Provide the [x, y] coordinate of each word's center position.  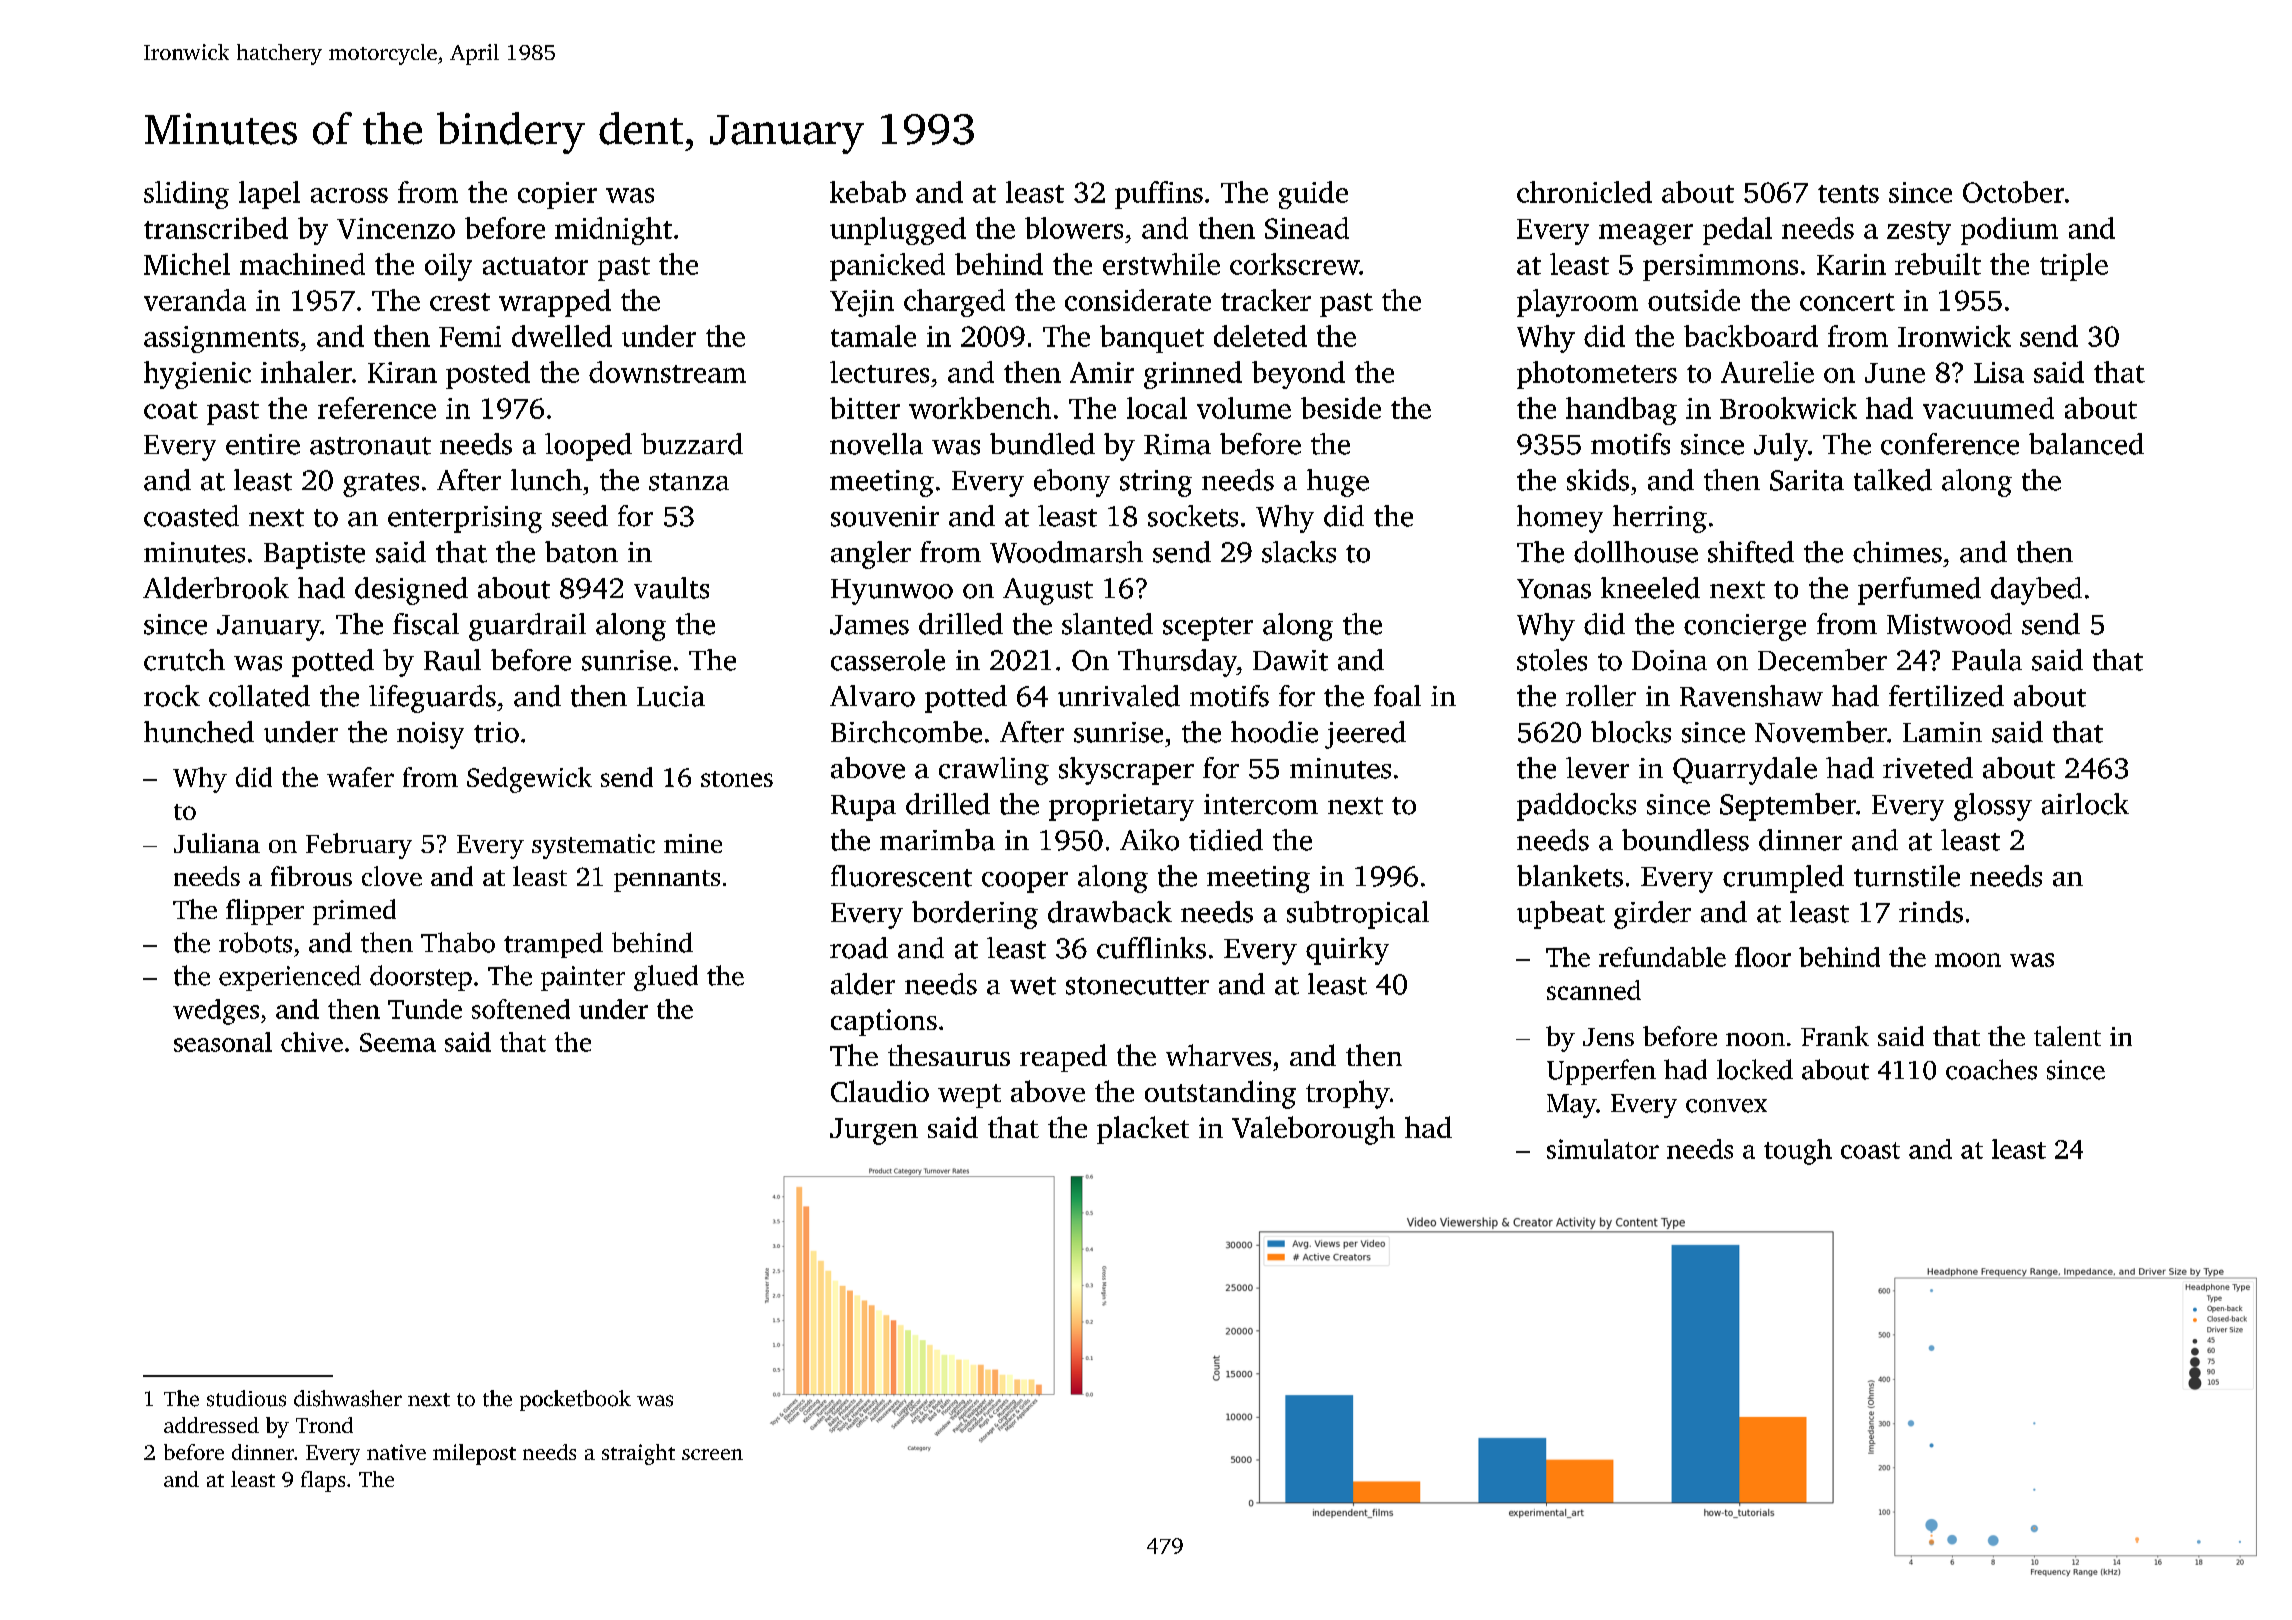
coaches [1991, 1069]
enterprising [465, 519]
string [1156, 483]
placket [1143, 1130]
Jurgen [874, 1131]
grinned [1193, 375]
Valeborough [1313, 1130]
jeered [1365, 735]
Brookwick [1788, 408]
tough [1798, 1152]
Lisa [1999, 372]
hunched [199, 732]
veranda [195, 300]
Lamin [1942, 732]
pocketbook [575, 1400]
